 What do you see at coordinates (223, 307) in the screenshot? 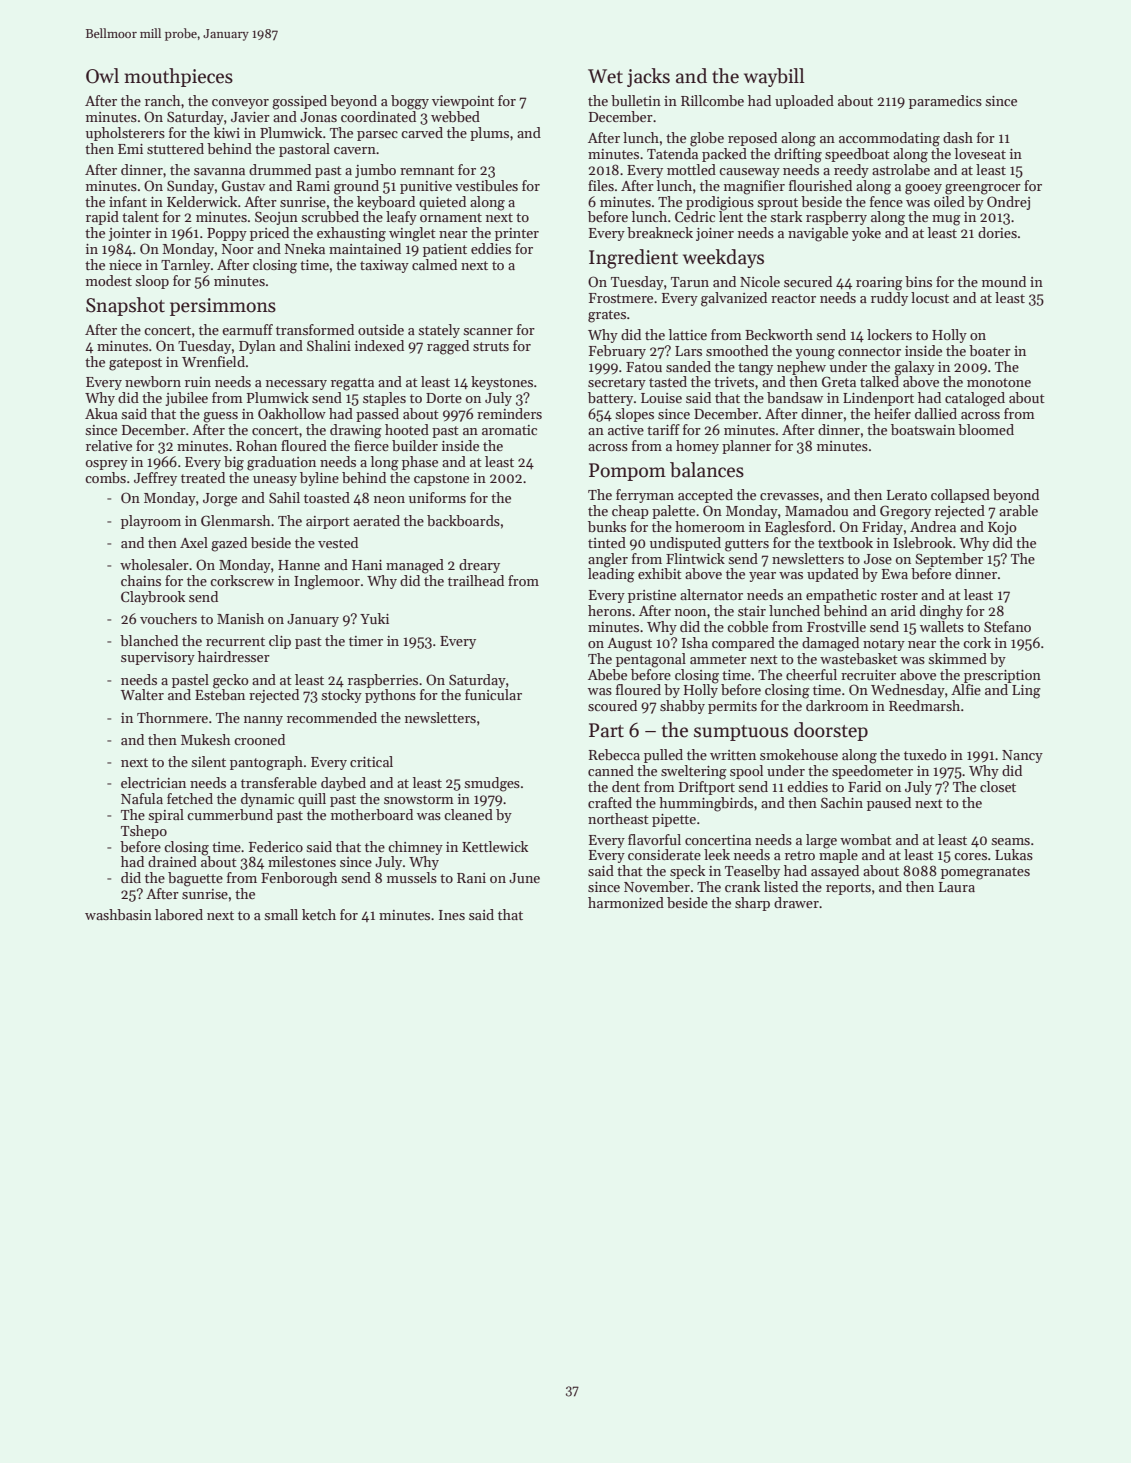
I see `persimmons` at bounding box center [223, 307].
